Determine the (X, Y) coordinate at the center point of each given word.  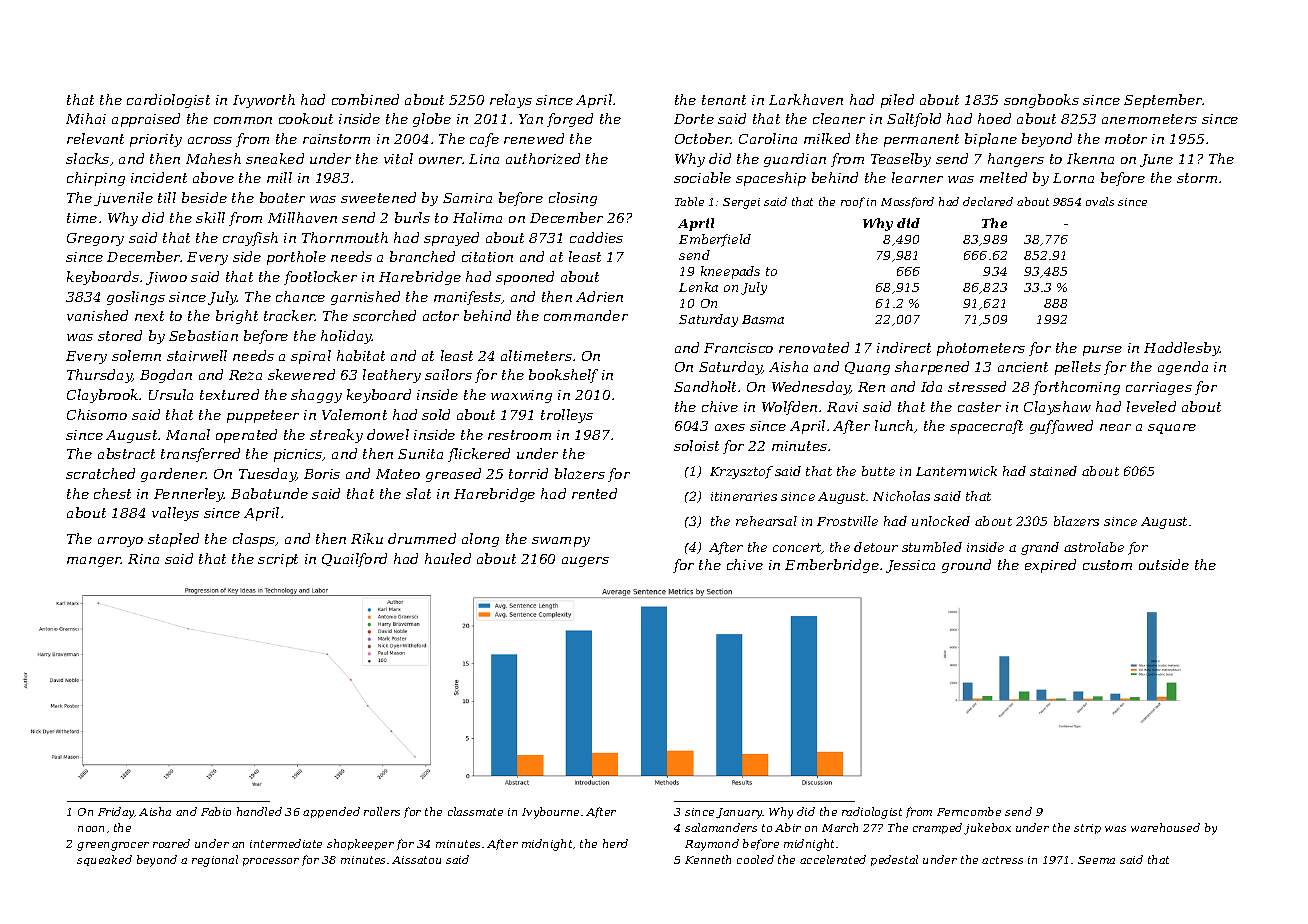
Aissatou (416, 860)
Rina (143, 559)
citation (487, 257)
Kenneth (708, 859)
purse (1102, 351)
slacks (87, 158)
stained (1053, 471)
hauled (448, 558)
